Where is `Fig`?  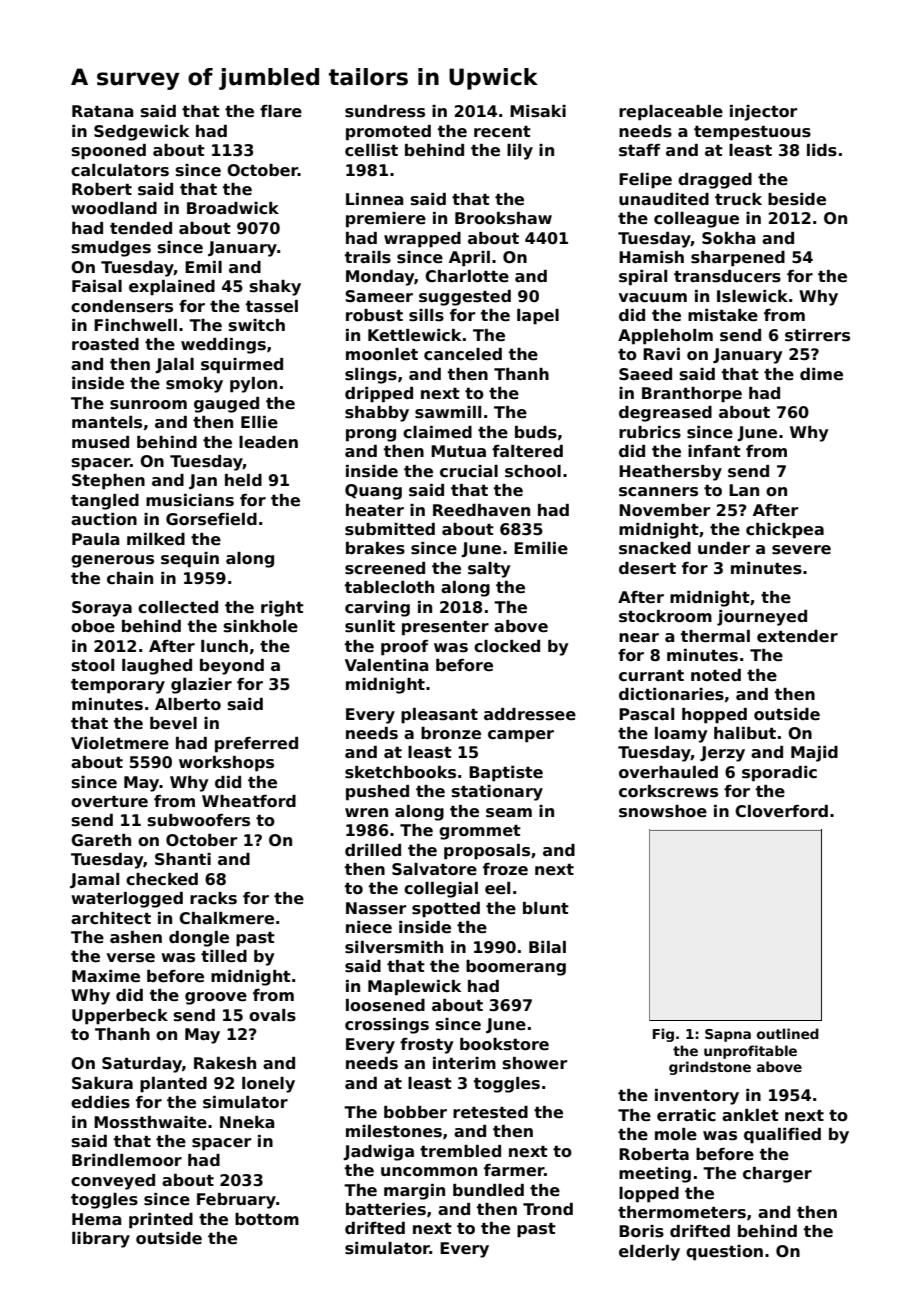 Fig is located at coordinates (663, 1035).
